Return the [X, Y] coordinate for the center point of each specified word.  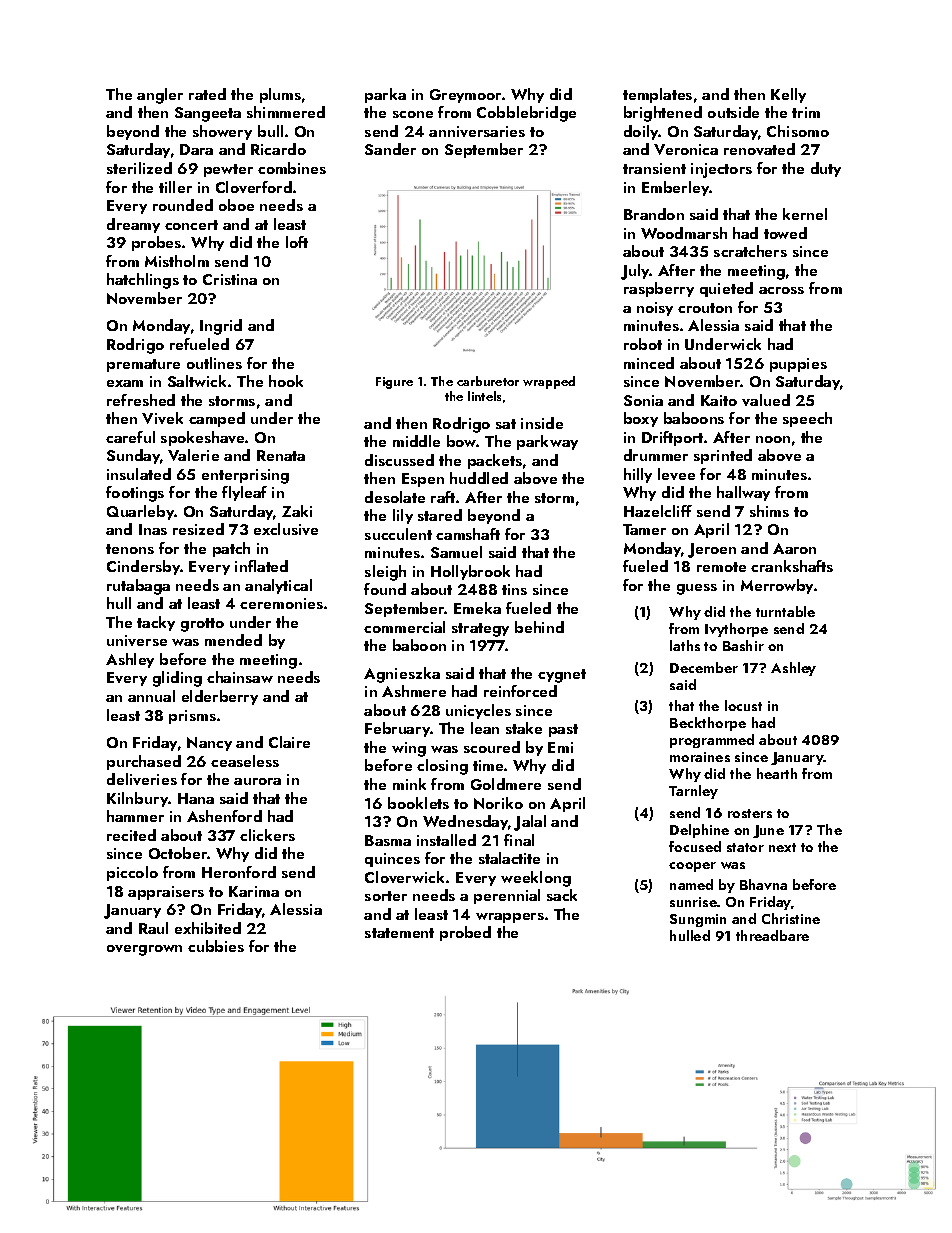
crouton [705, 308]
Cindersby [143, 567]
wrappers [510, 918]
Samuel [456, 552]
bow [462, 441]
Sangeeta [208, 114]
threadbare [772, 935]
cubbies [216, 946]
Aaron [794, 548]
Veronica [686, 149]
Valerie [193, 455]
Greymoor [465, 96]
